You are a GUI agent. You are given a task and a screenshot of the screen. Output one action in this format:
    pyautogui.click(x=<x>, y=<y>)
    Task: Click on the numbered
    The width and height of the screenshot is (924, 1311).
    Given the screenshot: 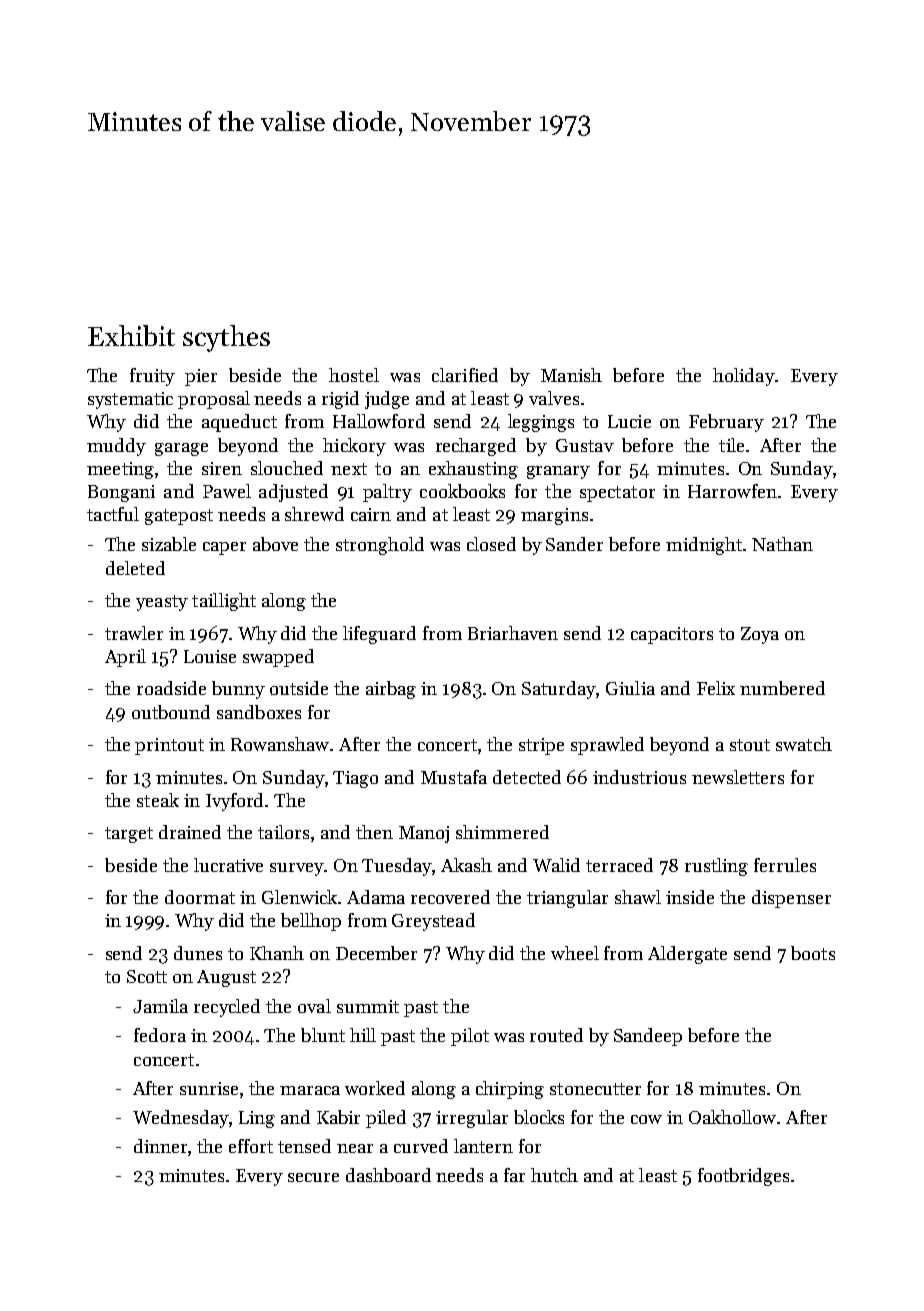 What is the action you would take?
    pyautogui.click(x=782, y=688)
